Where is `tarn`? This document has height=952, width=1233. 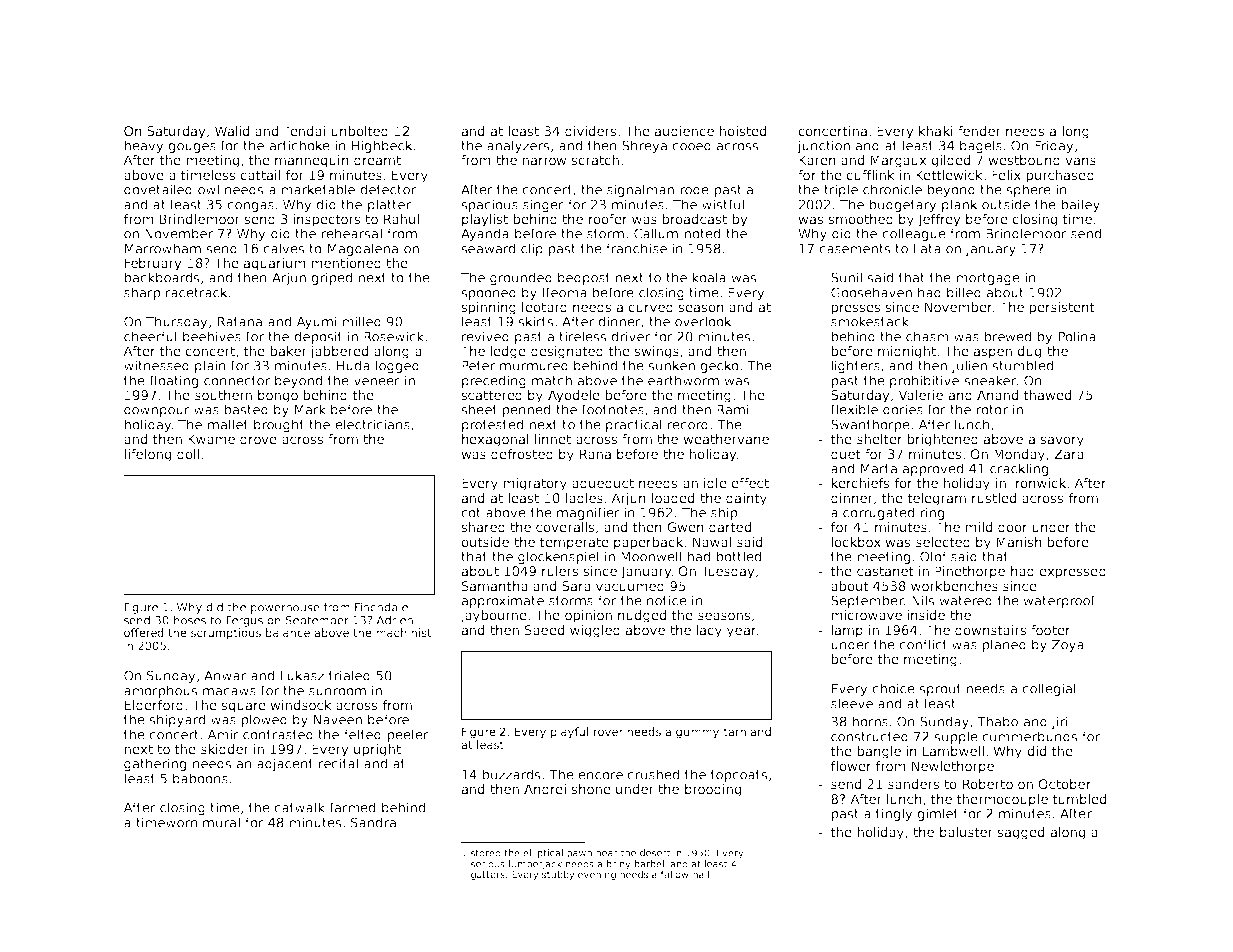 tarn is located at coordinates (735, 732).
